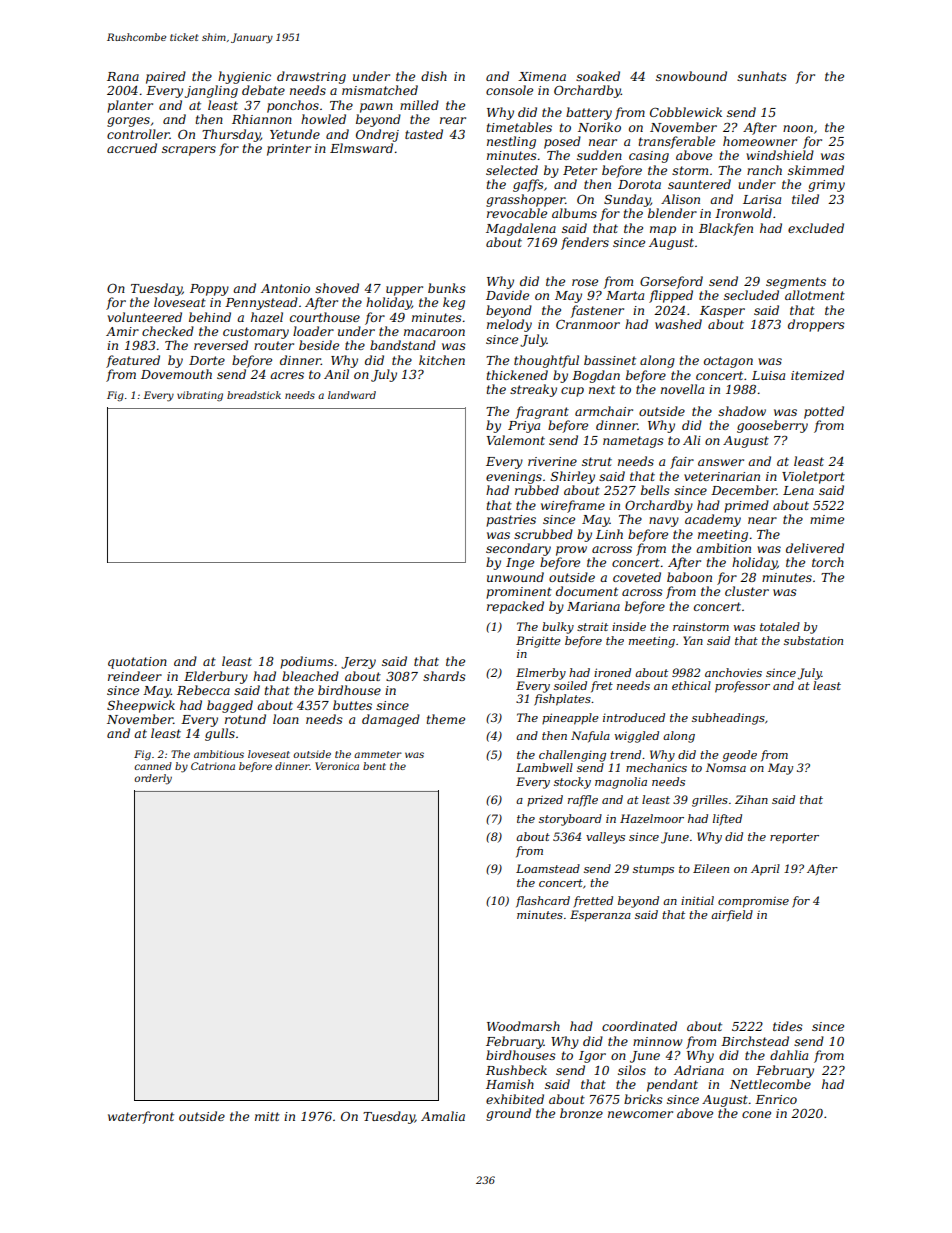 The height and width of the image is (1233, 952). I want to click on vibrating, so click(200, 396).
